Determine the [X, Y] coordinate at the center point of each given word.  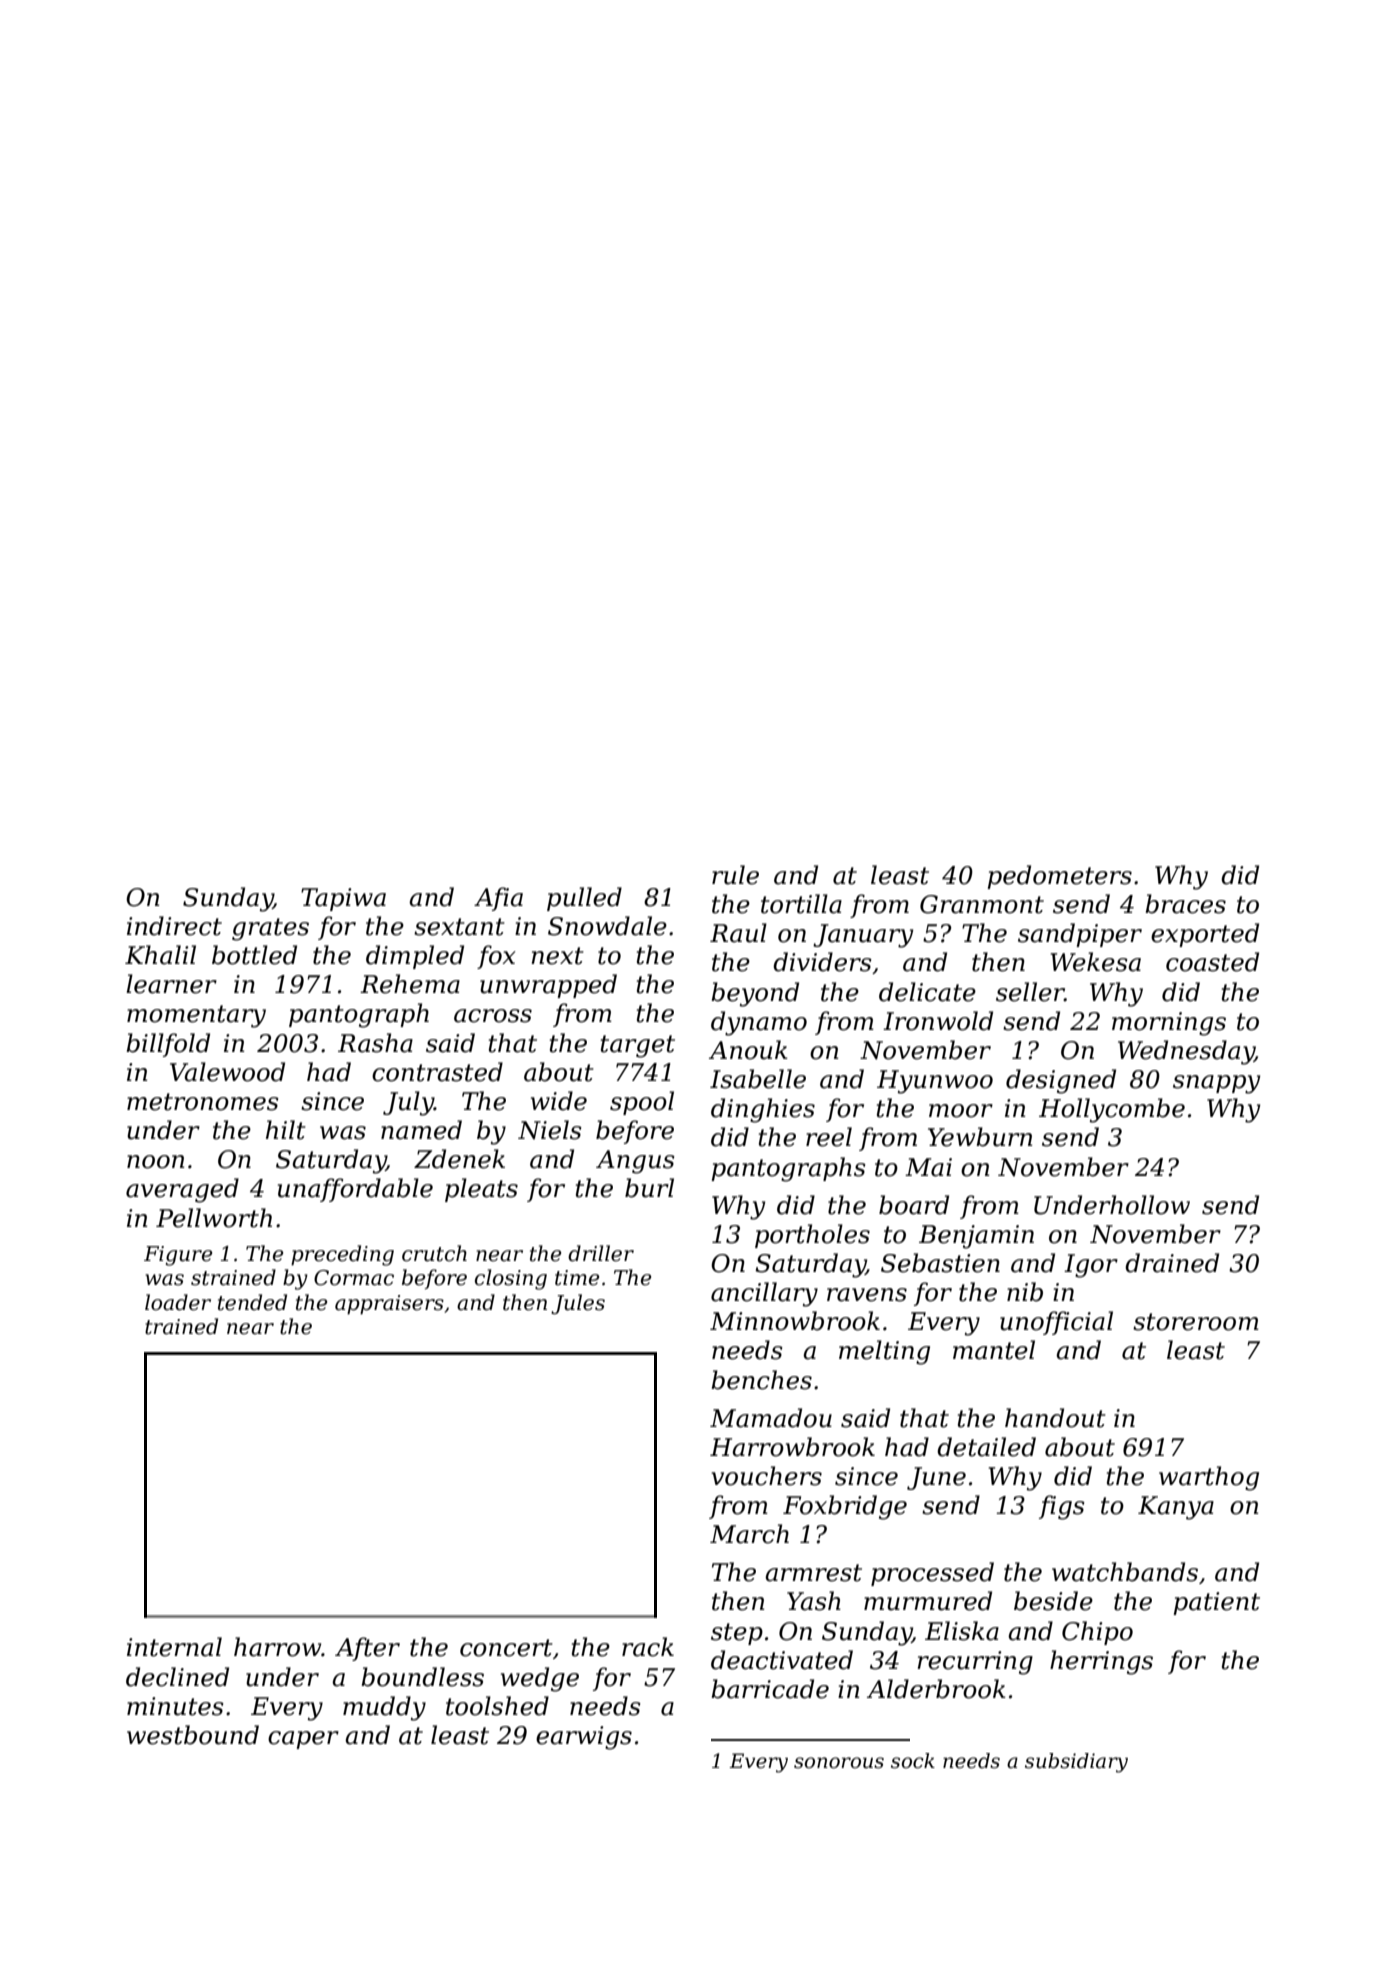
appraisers [389, 1305]
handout [1055, 1418]
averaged [182, 1190]
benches [761, 1380]
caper [303, 1740]
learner [171, 984]
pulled [584, 899]
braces [1185, 904]
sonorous [839, 1763]
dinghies [763, 1110]
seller [1030, 992]
